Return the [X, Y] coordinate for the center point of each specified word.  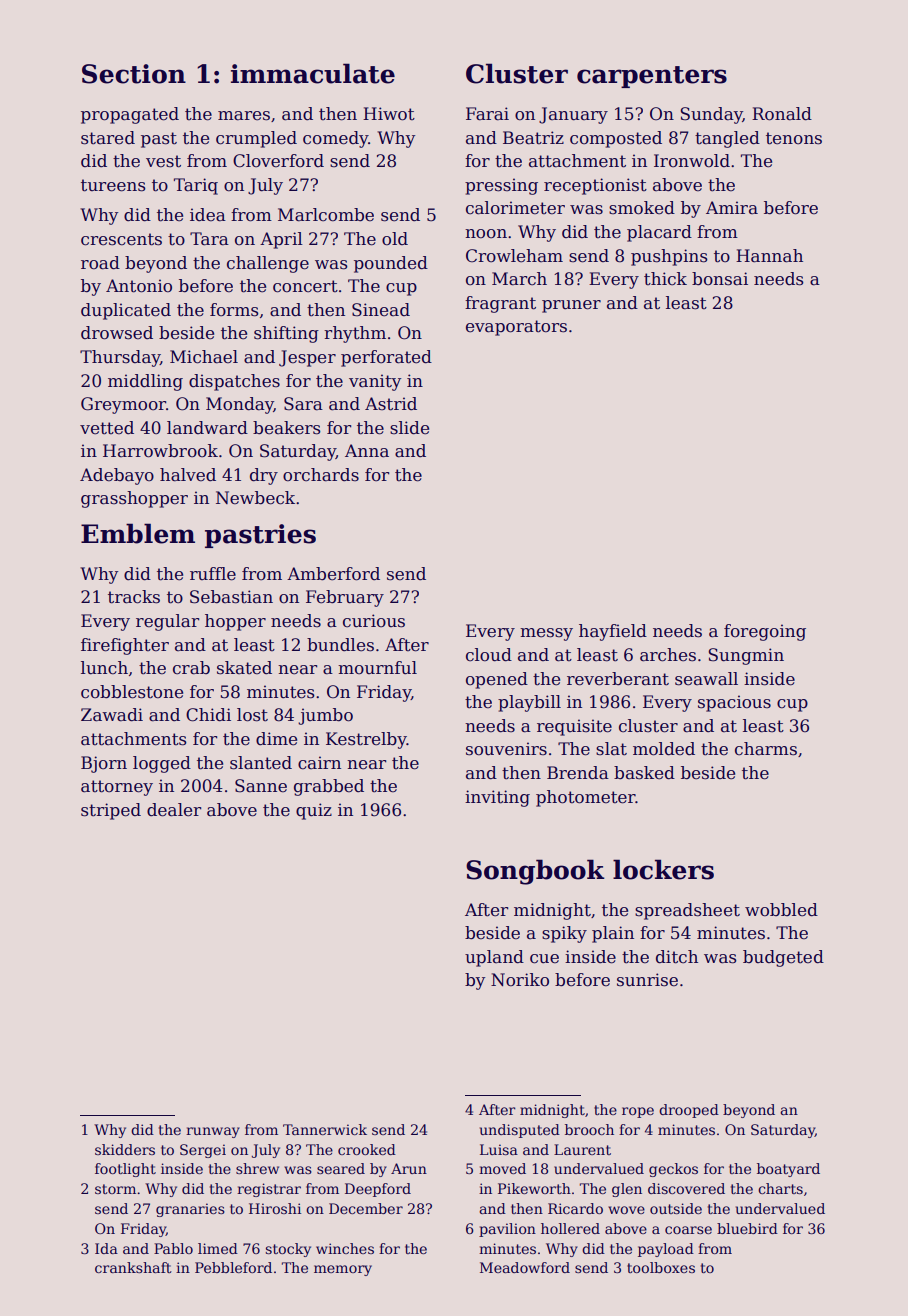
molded [664, 749]
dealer [174, 810]
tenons [794, 138]
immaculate [313, 73]
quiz [314, 811]
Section [134, 74]
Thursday [120, 358]
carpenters [652, 77]
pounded [391, 264]
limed [218, 1248]
